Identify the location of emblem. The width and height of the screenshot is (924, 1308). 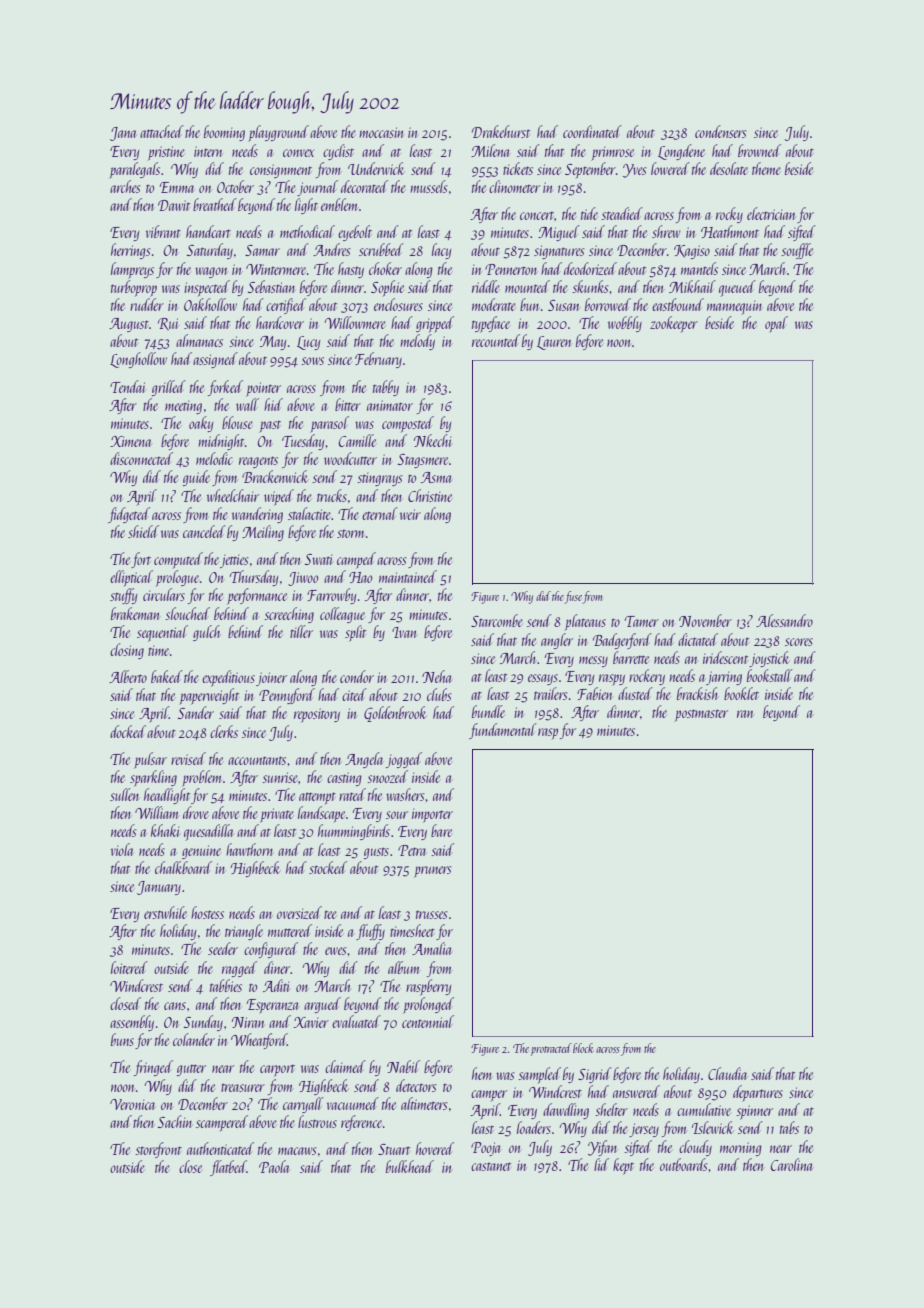
(339, 204).
